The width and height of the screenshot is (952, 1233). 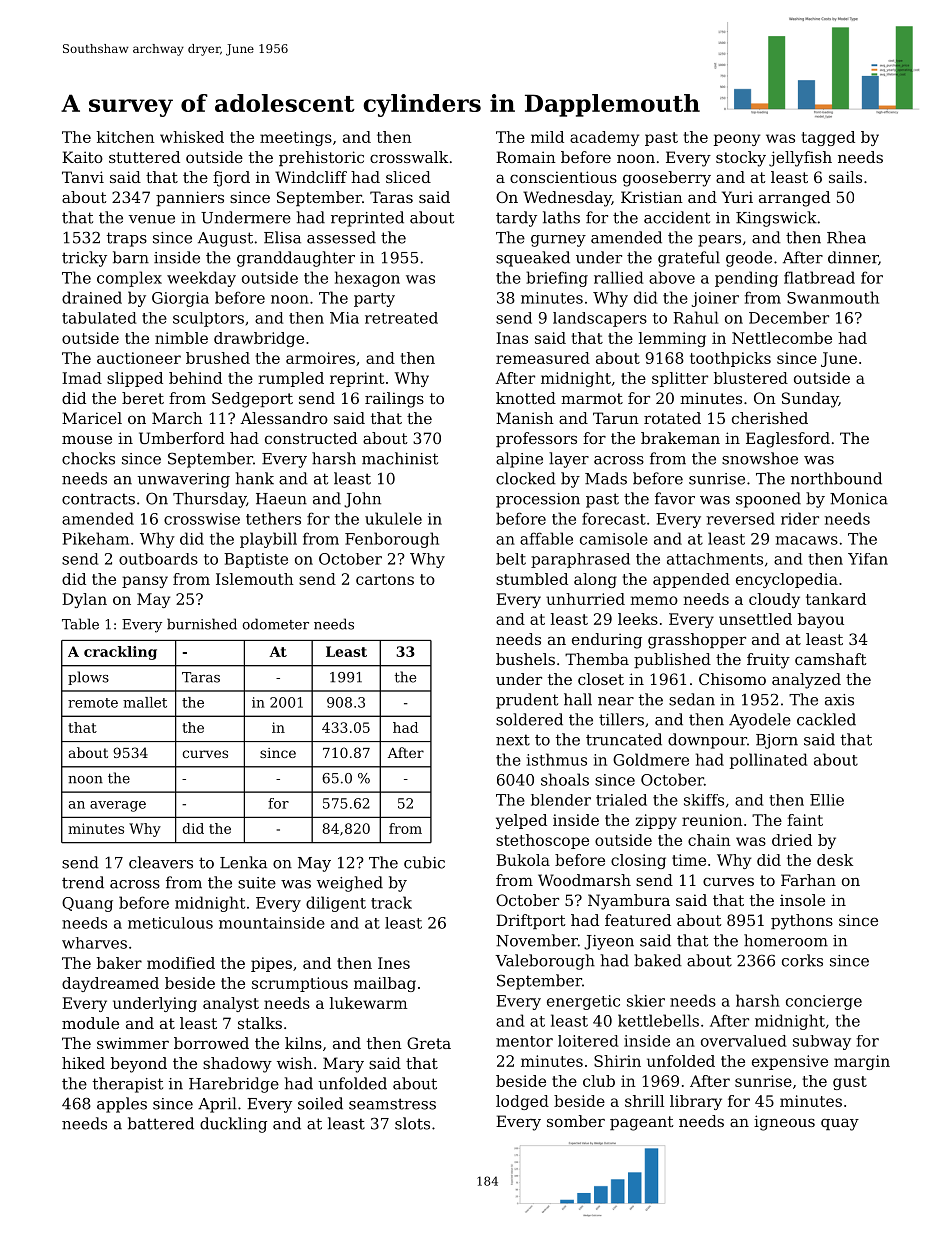 What do you see at coordinates (624, 739) in the screenshot?
I see `truncated` at bounding box center [624, 739].
